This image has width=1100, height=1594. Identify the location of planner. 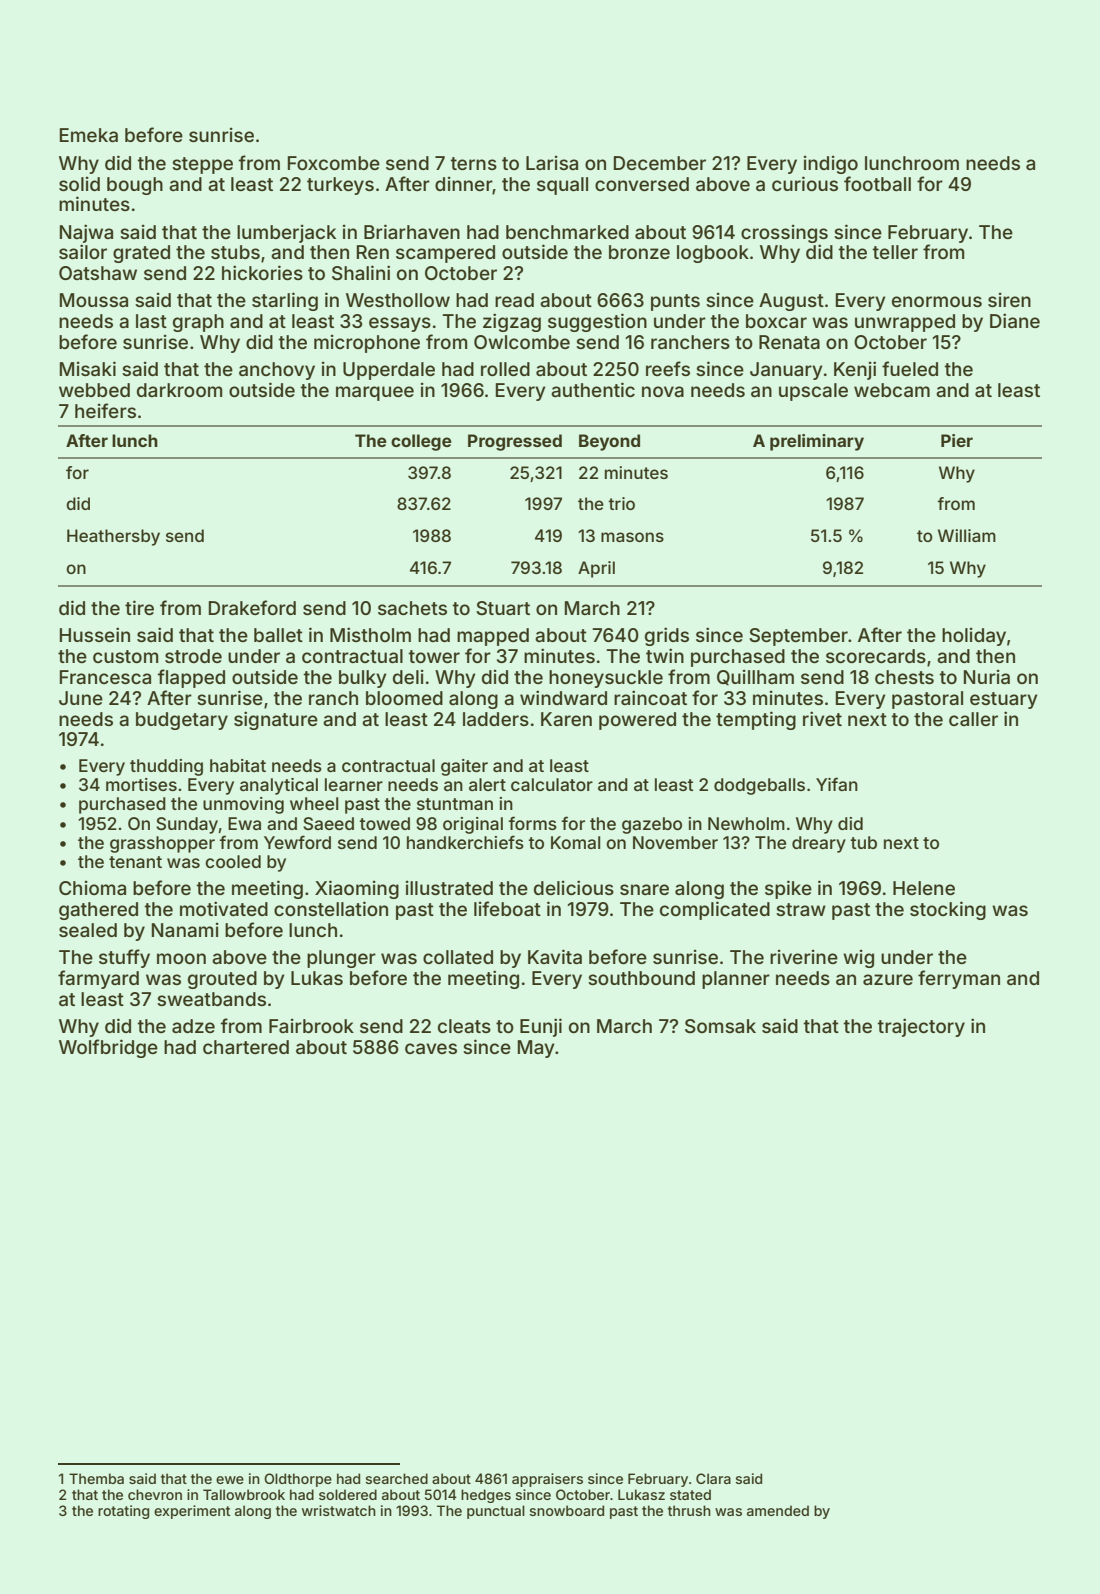
(736, 980).
